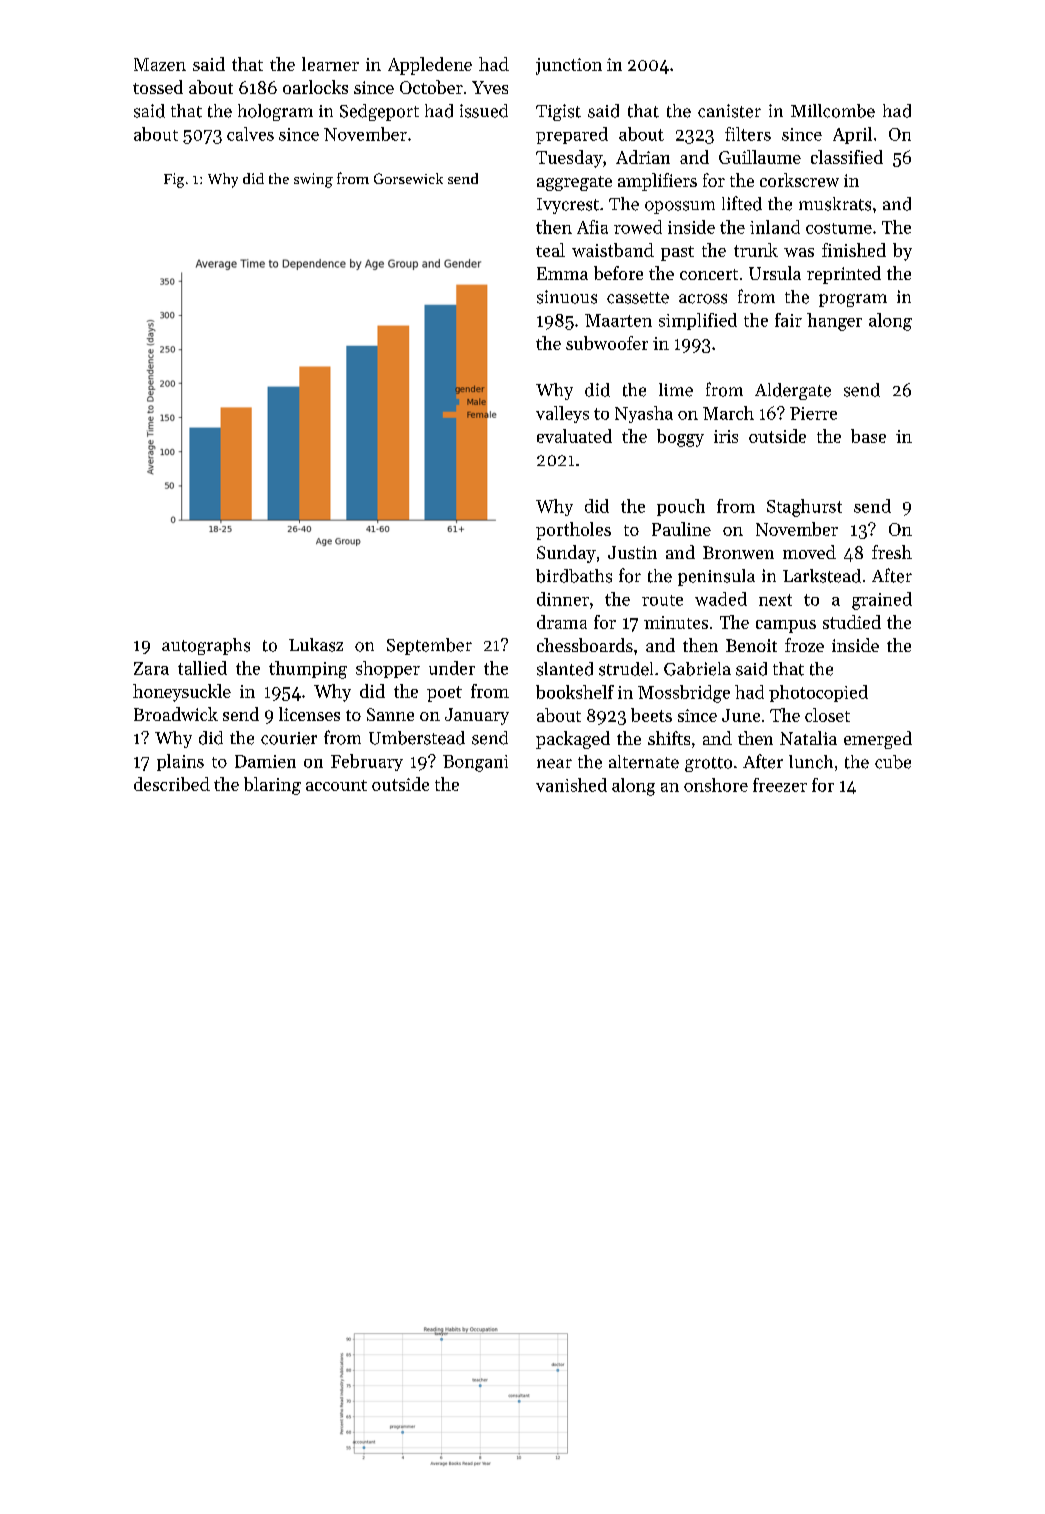  Describe the element at coordinates (882, 601) in the screenshot. I see `grained` at that location.
